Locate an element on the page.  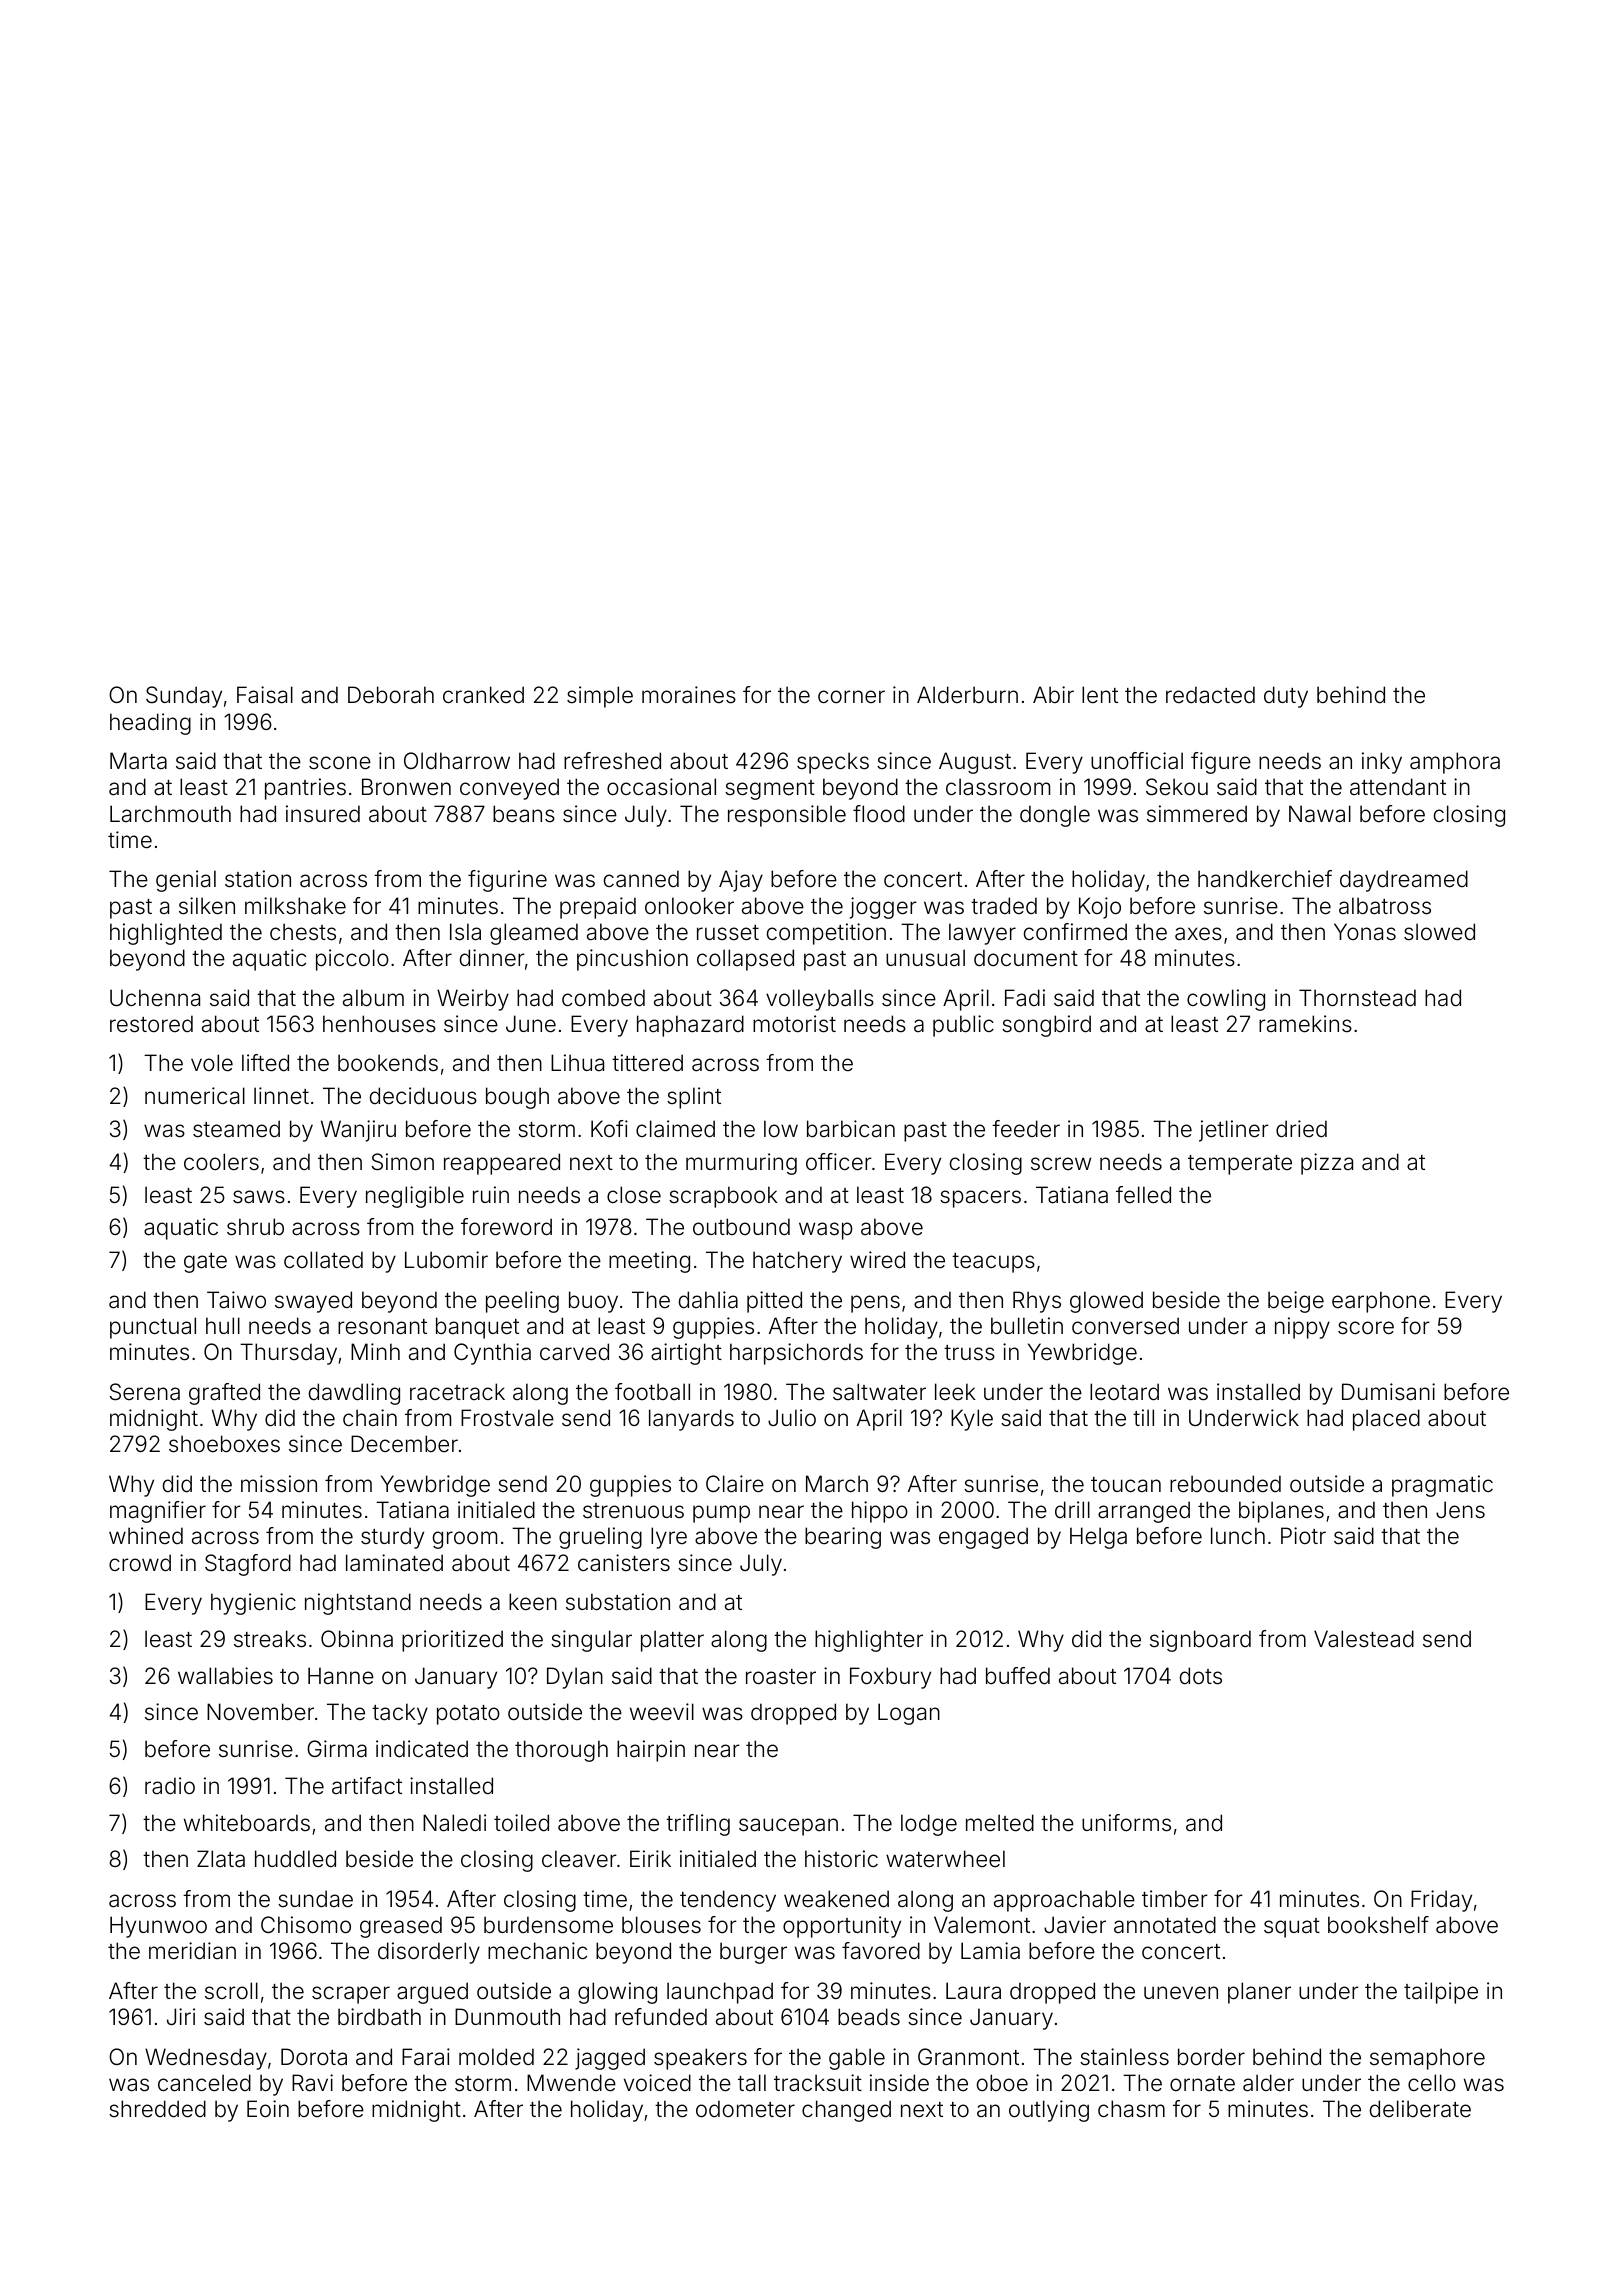
nippy is located at coordinates (1302, 1328).
